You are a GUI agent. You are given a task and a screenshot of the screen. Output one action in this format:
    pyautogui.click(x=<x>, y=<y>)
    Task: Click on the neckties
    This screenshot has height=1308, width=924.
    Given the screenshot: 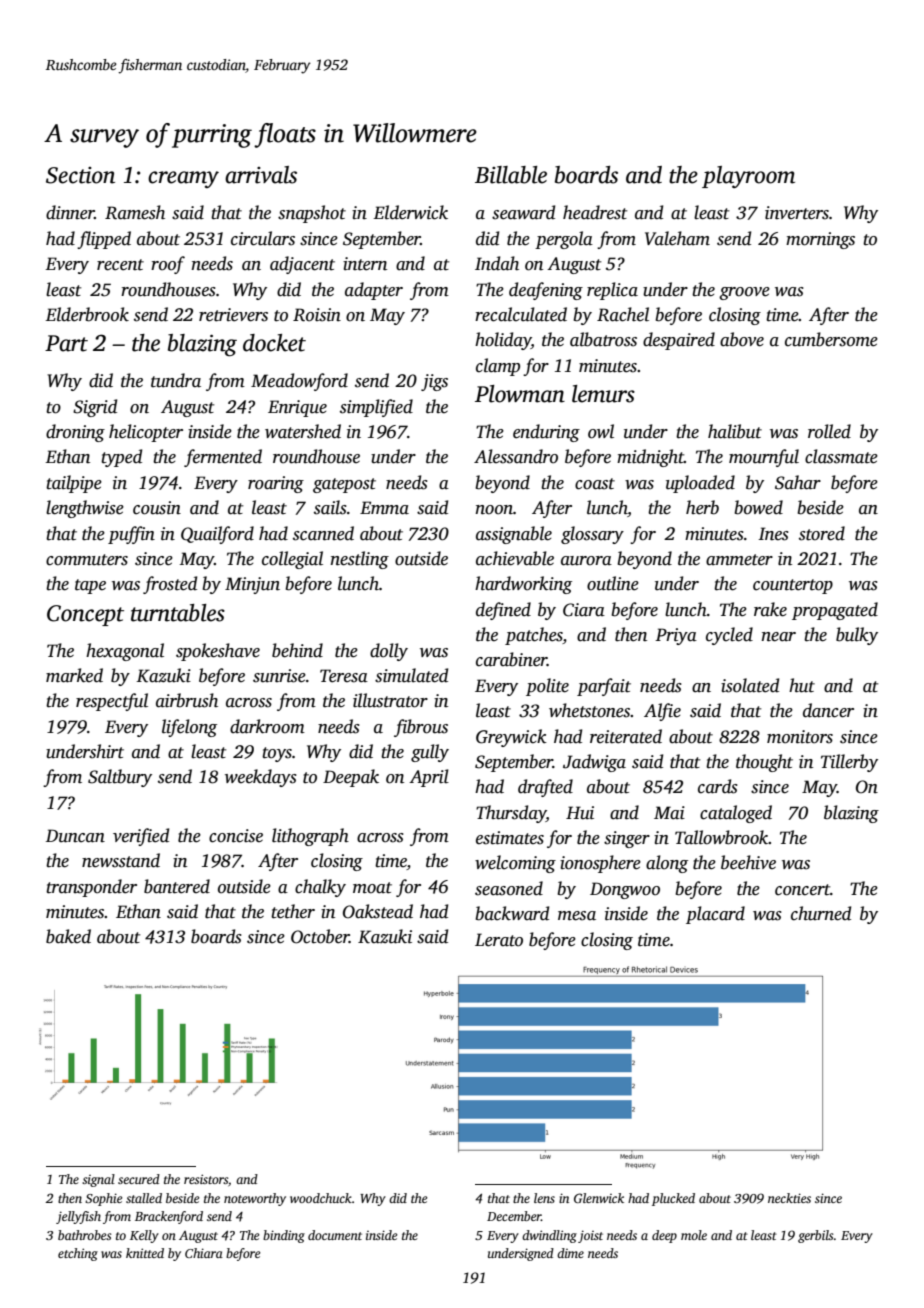 What is the action you would take?
    pyautogui.click(x=789, y=1198)
